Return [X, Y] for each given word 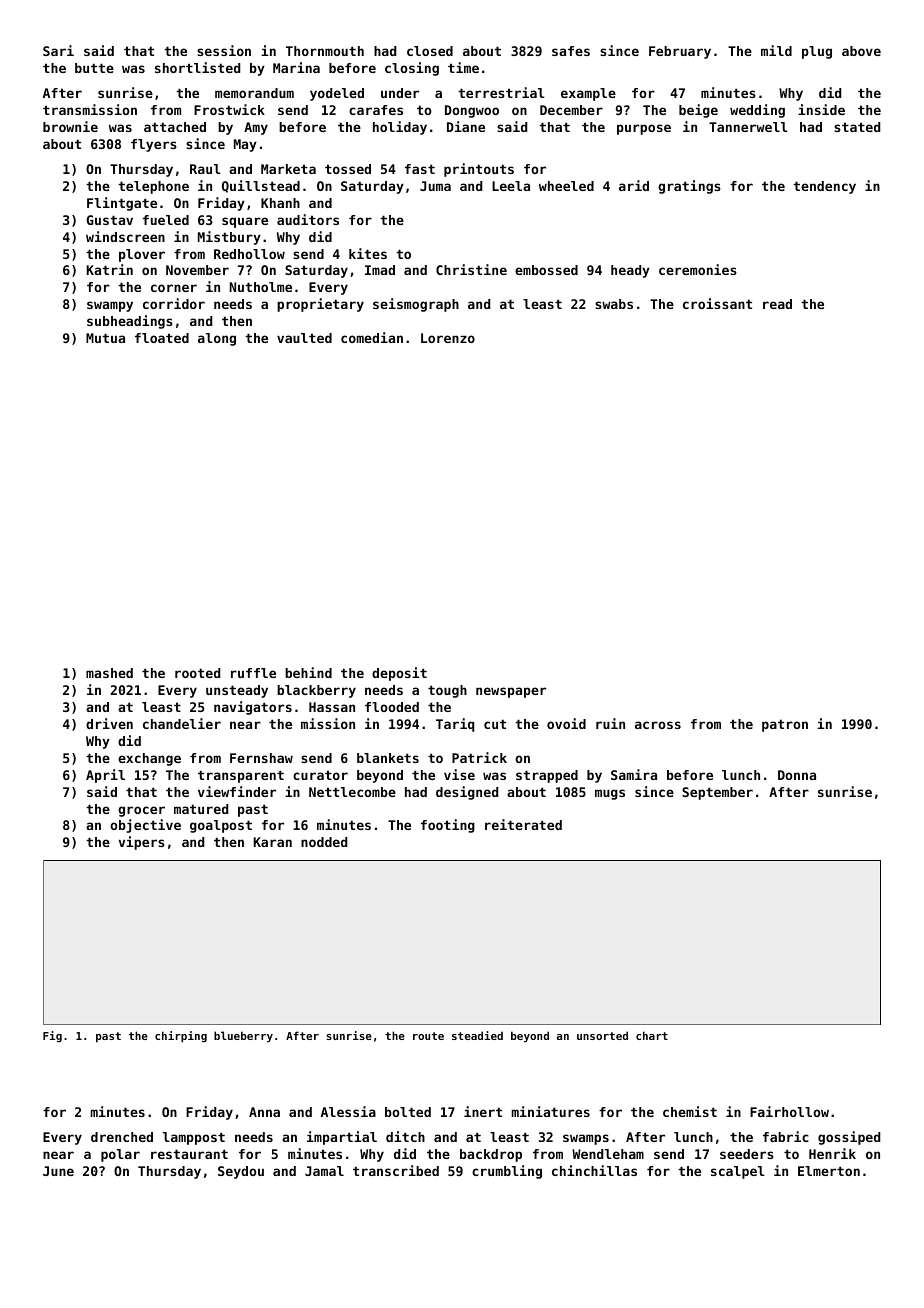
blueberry [243, 1036]
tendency [824, 187]
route [428, 1036]
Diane [466, 126]
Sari [58, 50]
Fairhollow [789, 1111]
